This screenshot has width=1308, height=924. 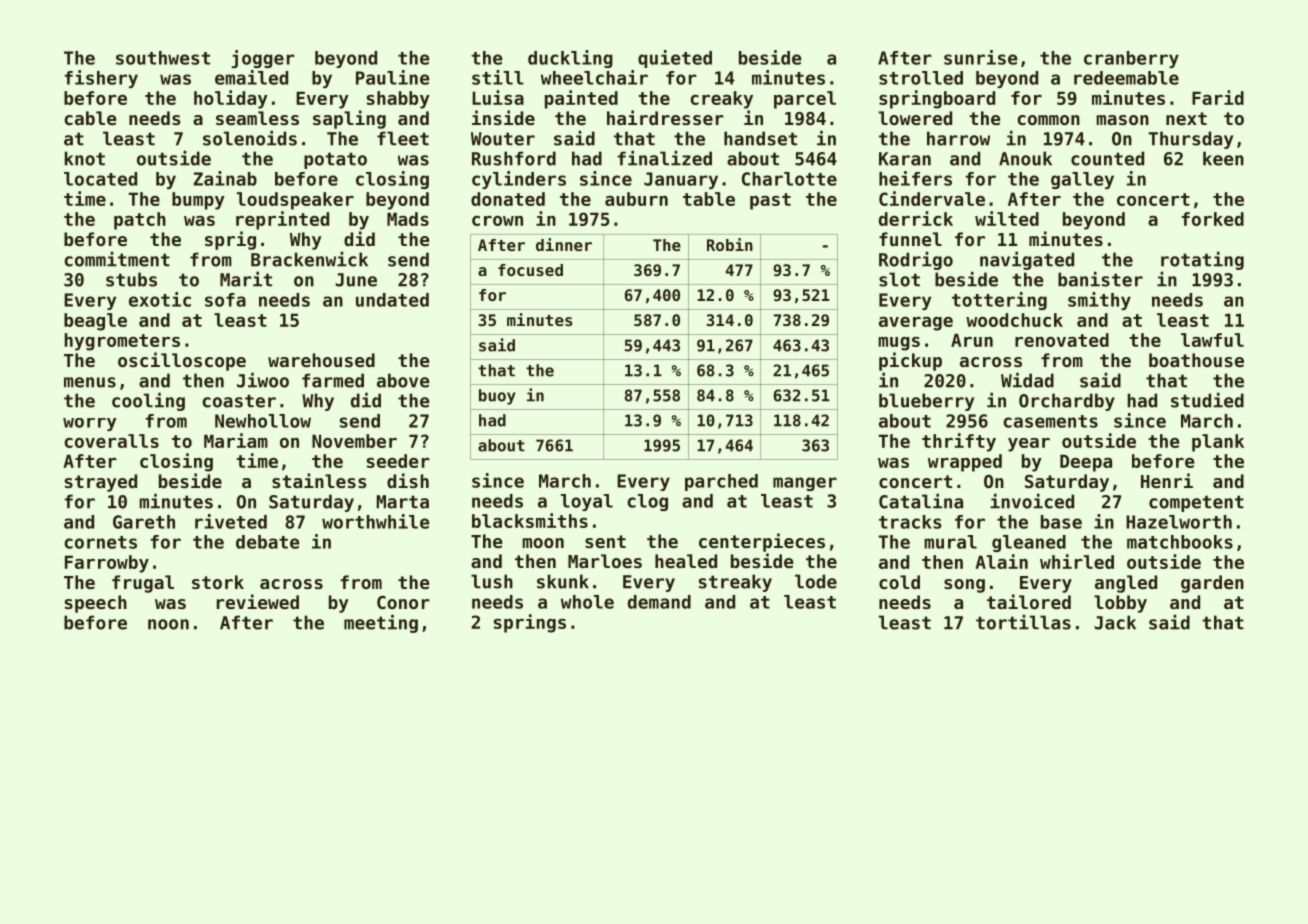 What do you see at coordinates (96, 604) in the screenshot?
I see `speech` at bounding box center [96, 604].
